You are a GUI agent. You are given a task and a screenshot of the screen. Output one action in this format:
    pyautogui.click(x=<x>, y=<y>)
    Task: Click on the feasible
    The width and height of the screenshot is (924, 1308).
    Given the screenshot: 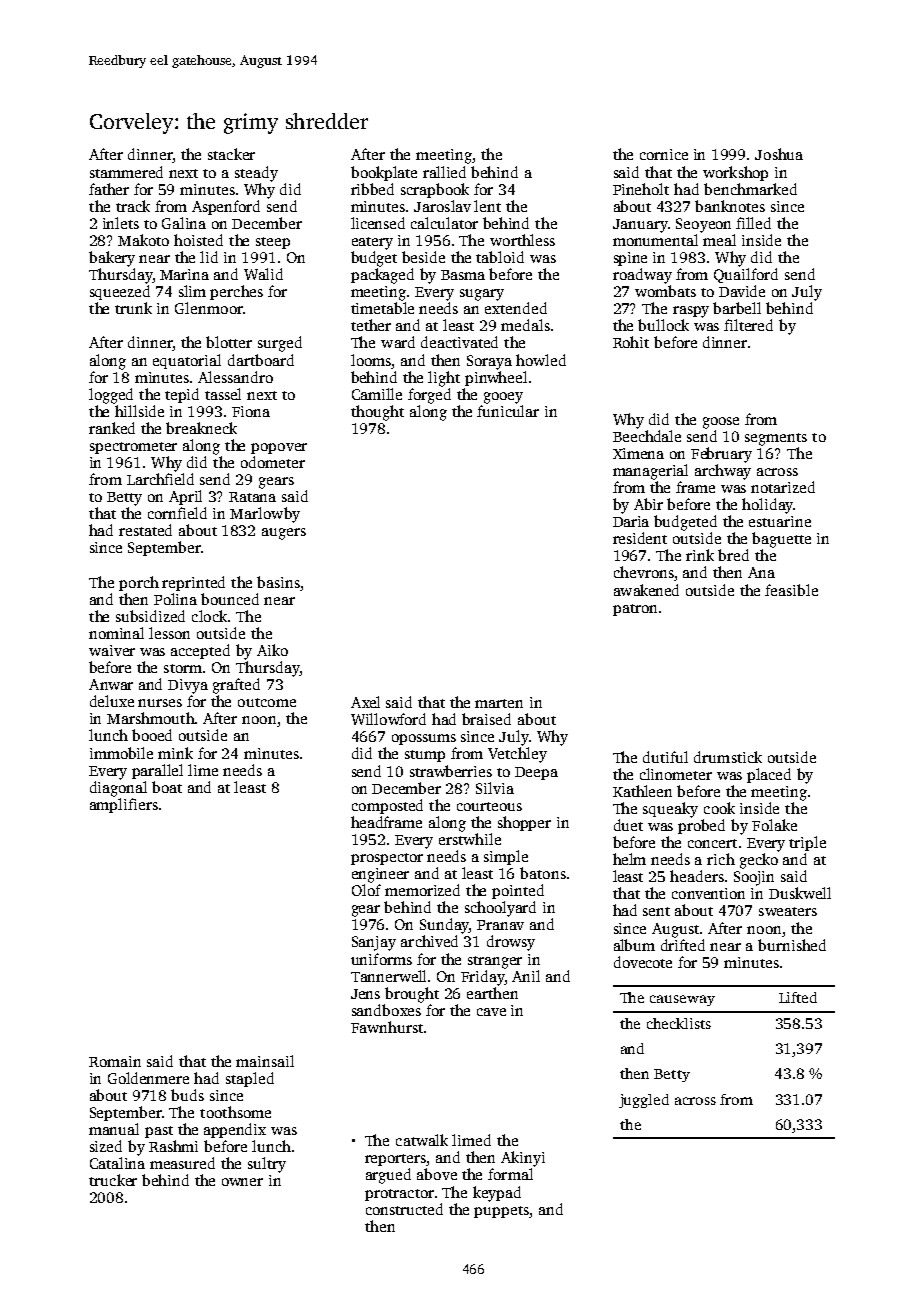 What is the action you would take?
    pyautogui.click(x=791, y=590)
